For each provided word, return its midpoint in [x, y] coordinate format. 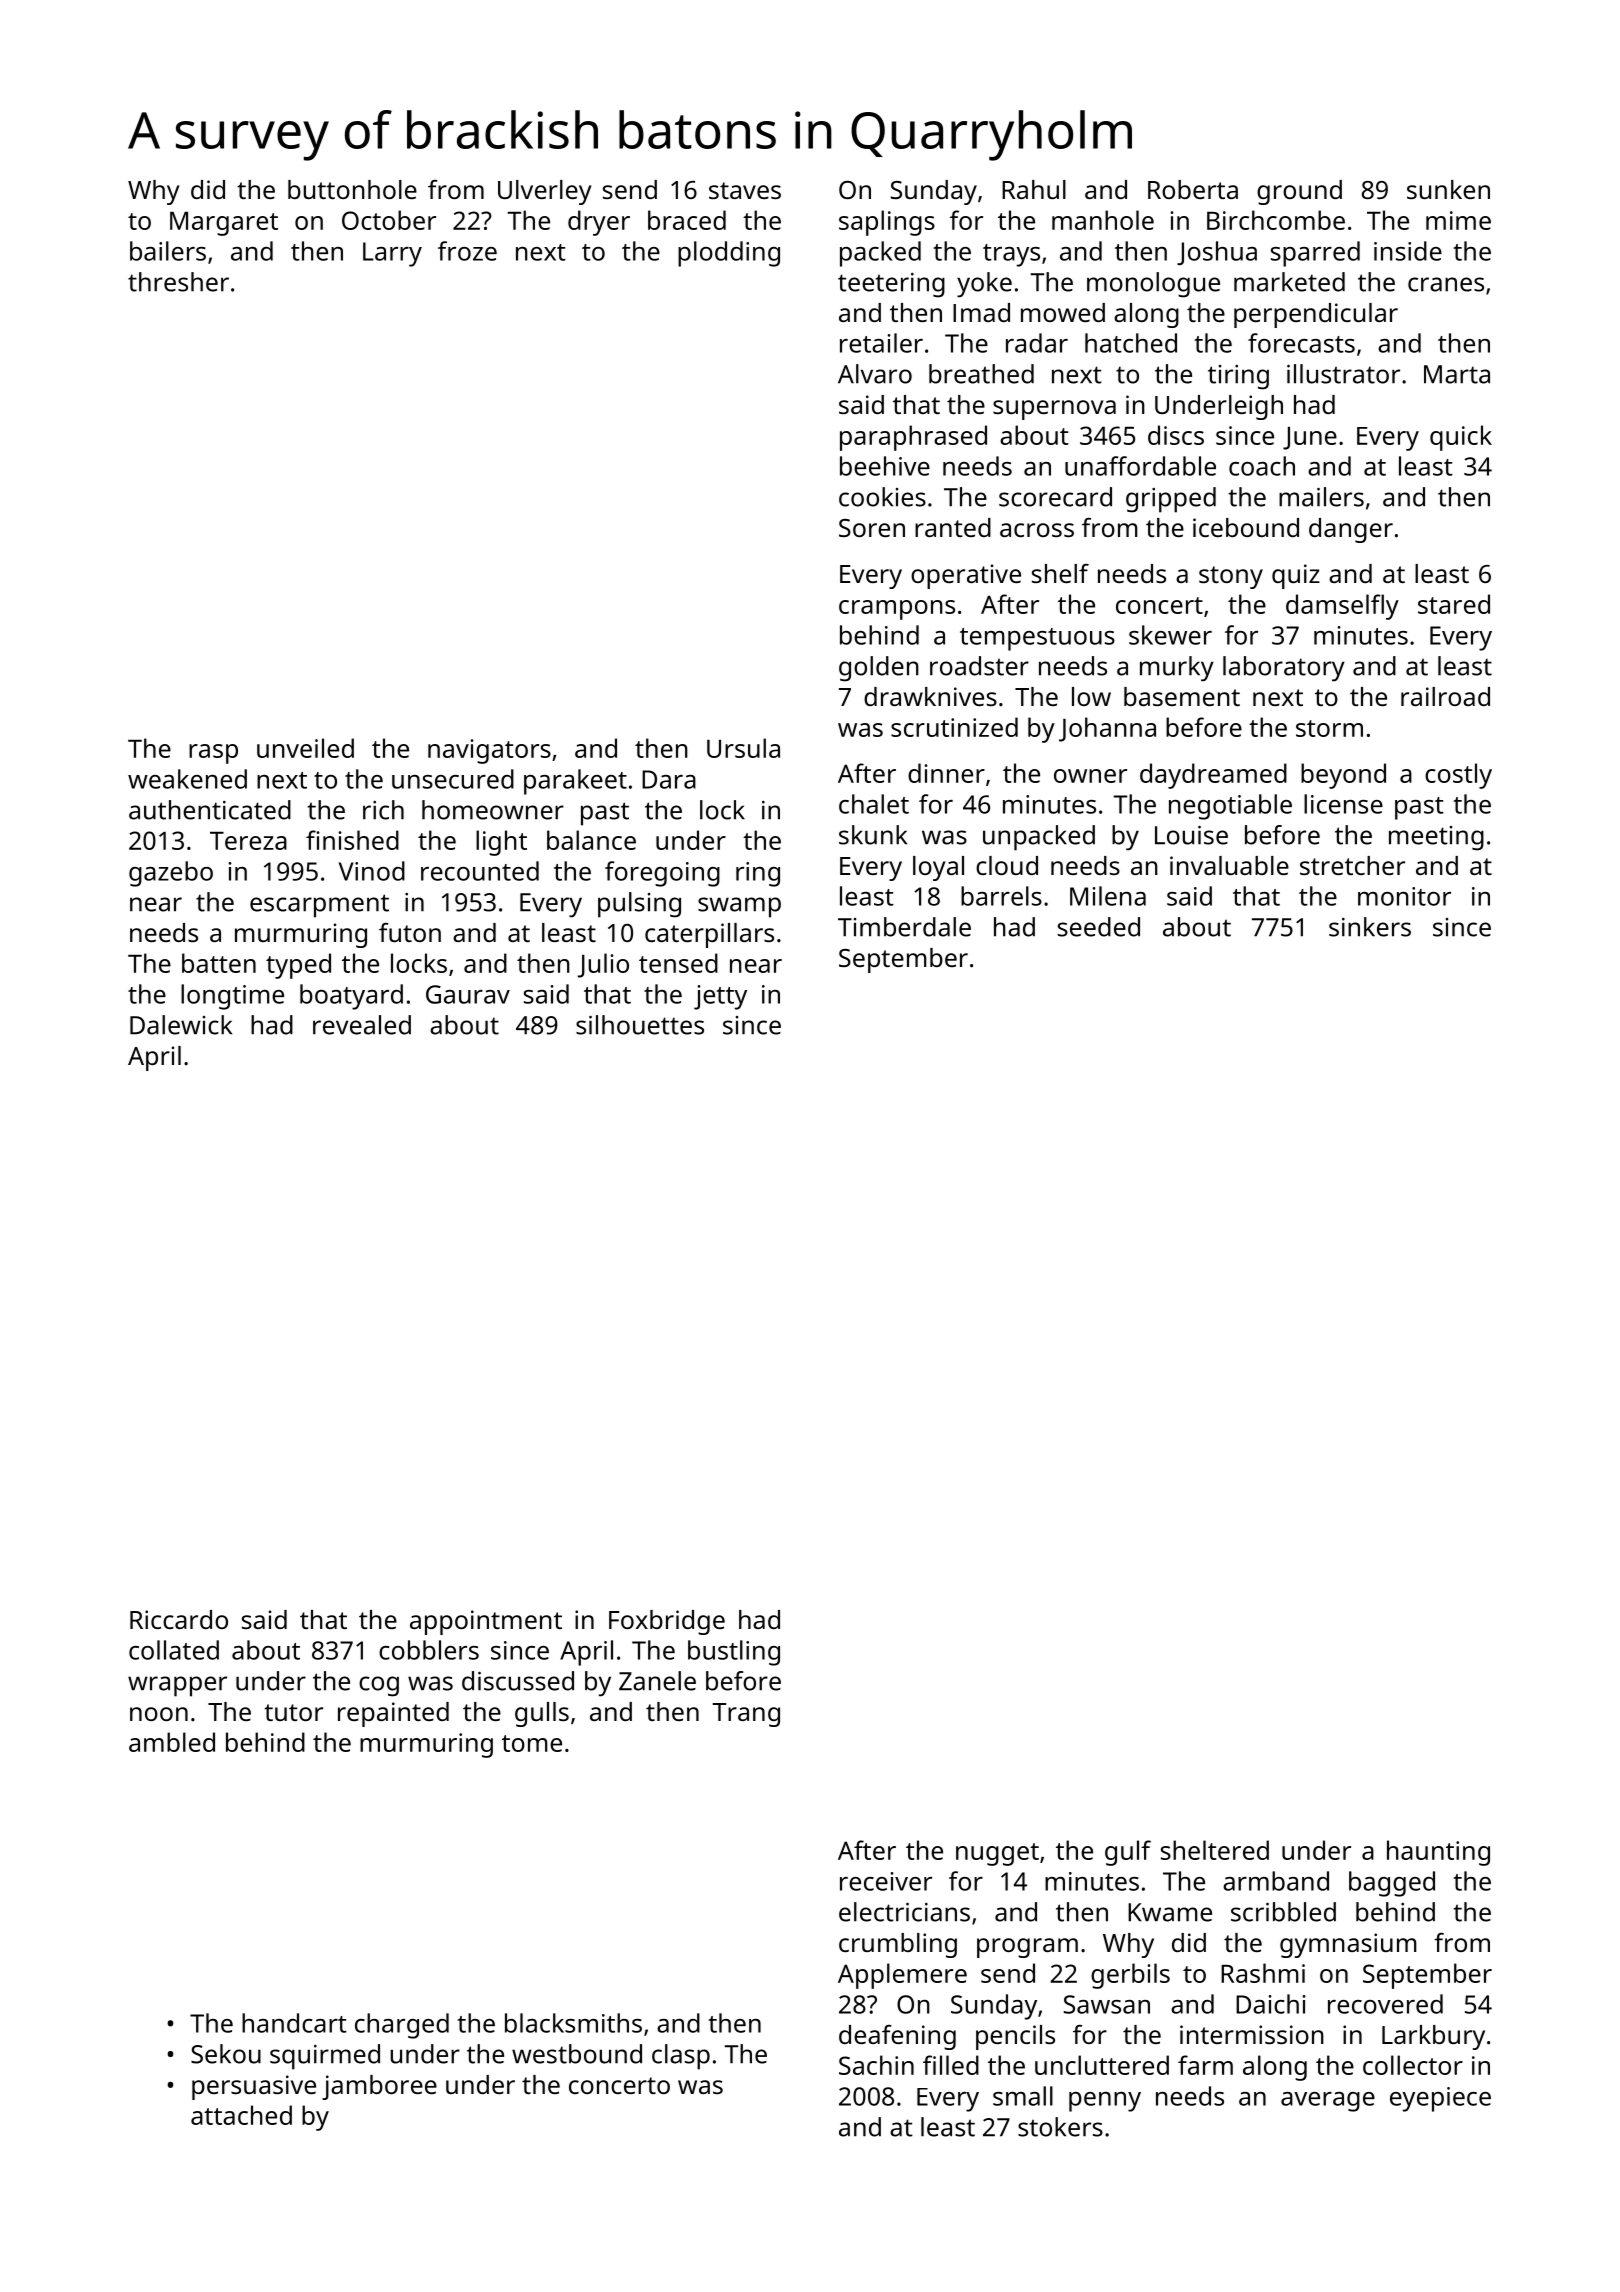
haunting [1438, 1853]
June [1310, 438]
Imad [981, 312]
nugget [997, 1854]
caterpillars [709, 935]
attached [241, 2115]
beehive [885, 466]
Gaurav [468, 994]
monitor [1404, 896]
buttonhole [352, 189]
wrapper [177, 1686]
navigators [489, 751]
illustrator [1343, 374]
